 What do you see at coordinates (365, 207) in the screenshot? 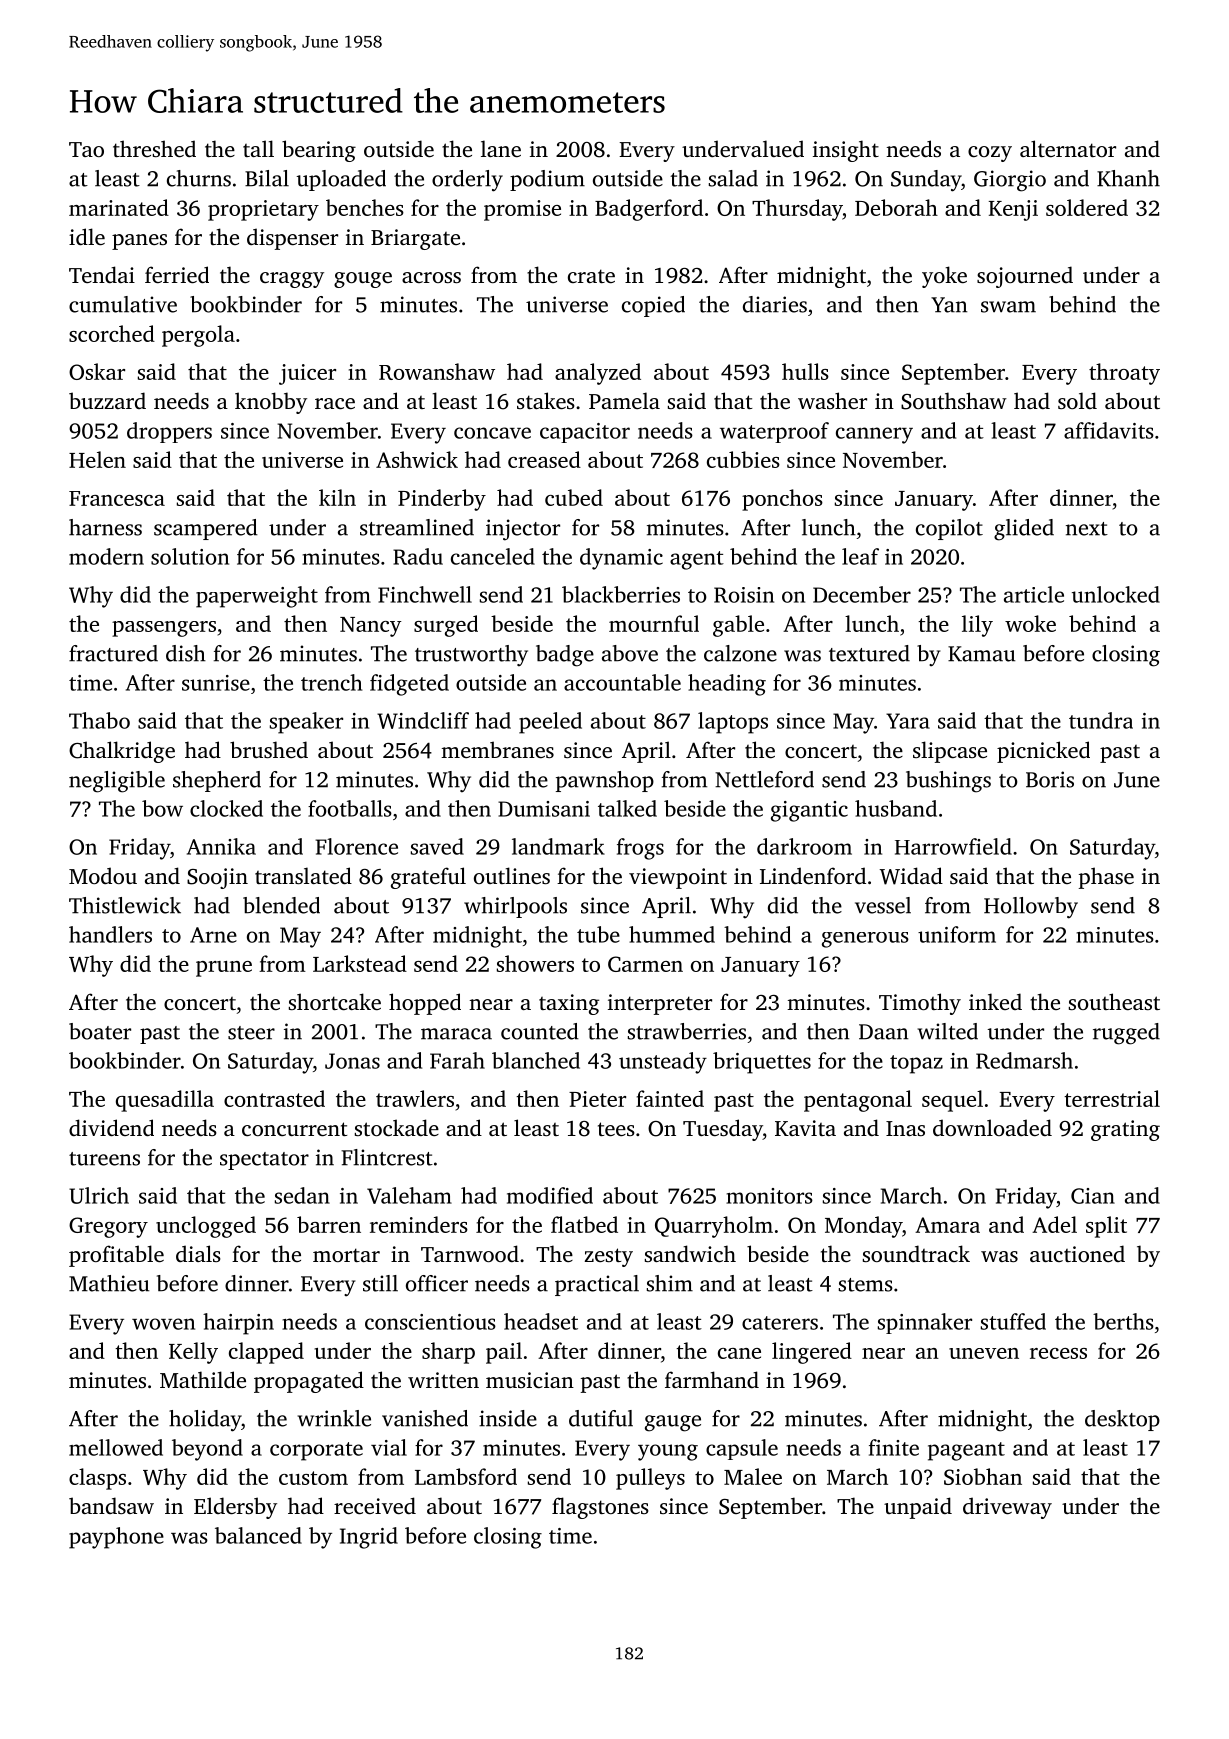
I see `benches` at bounding box center [365, 207].
